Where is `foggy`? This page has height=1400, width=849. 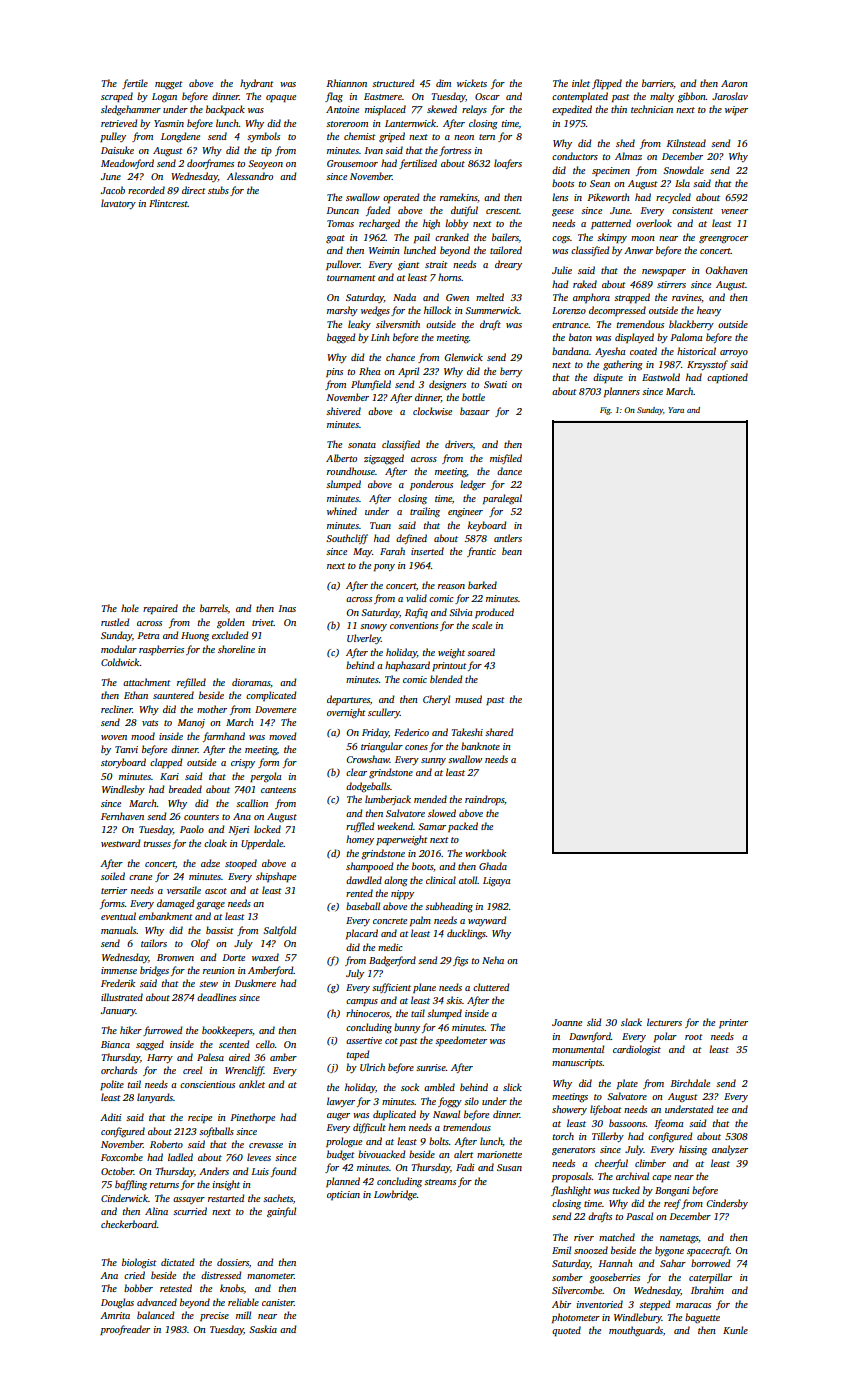
foggy is located at coordinates (450, 1102).
